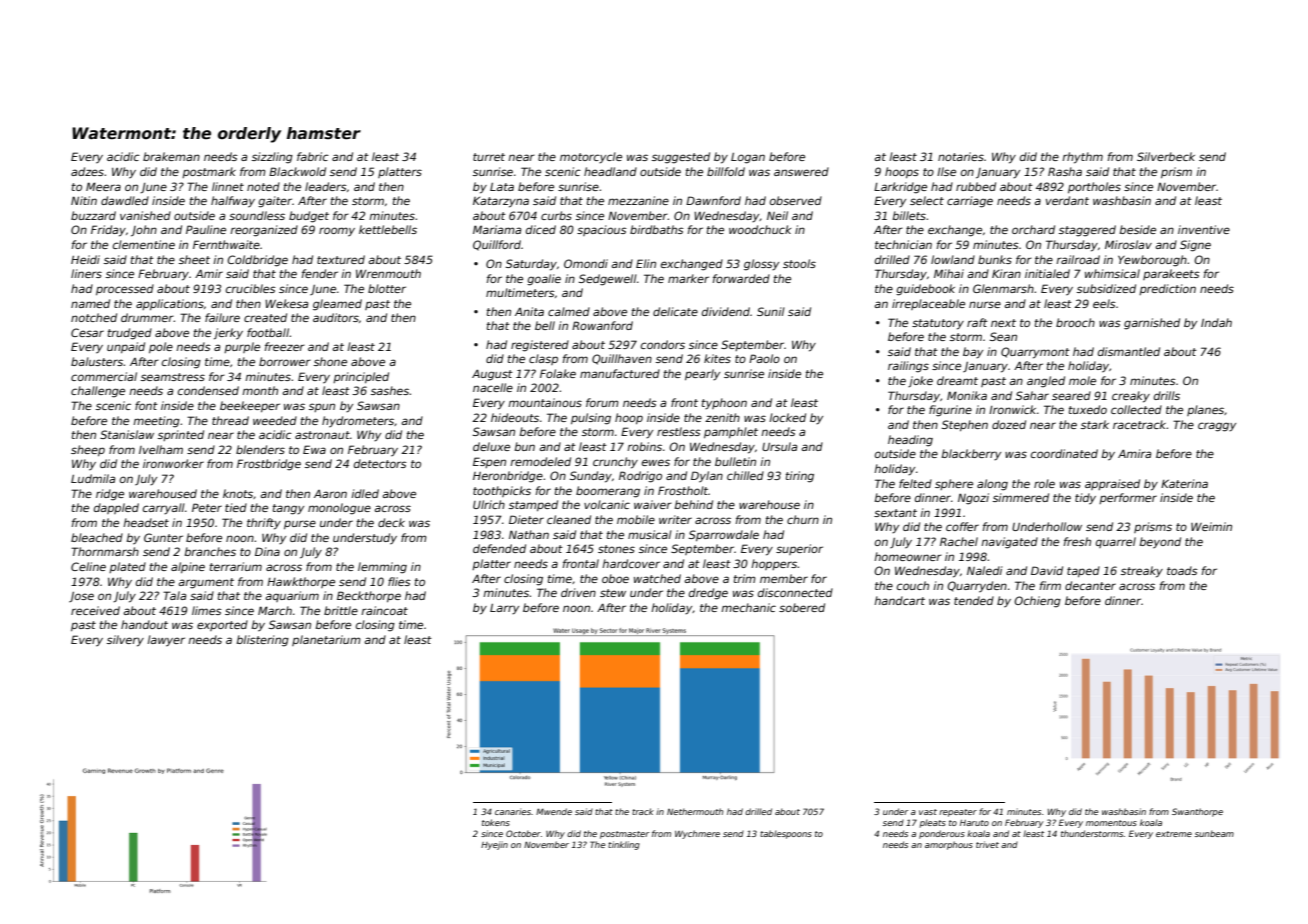  Describe the element at coordinates (228, 186) in the screenshot. I see `linnet` at that location.
